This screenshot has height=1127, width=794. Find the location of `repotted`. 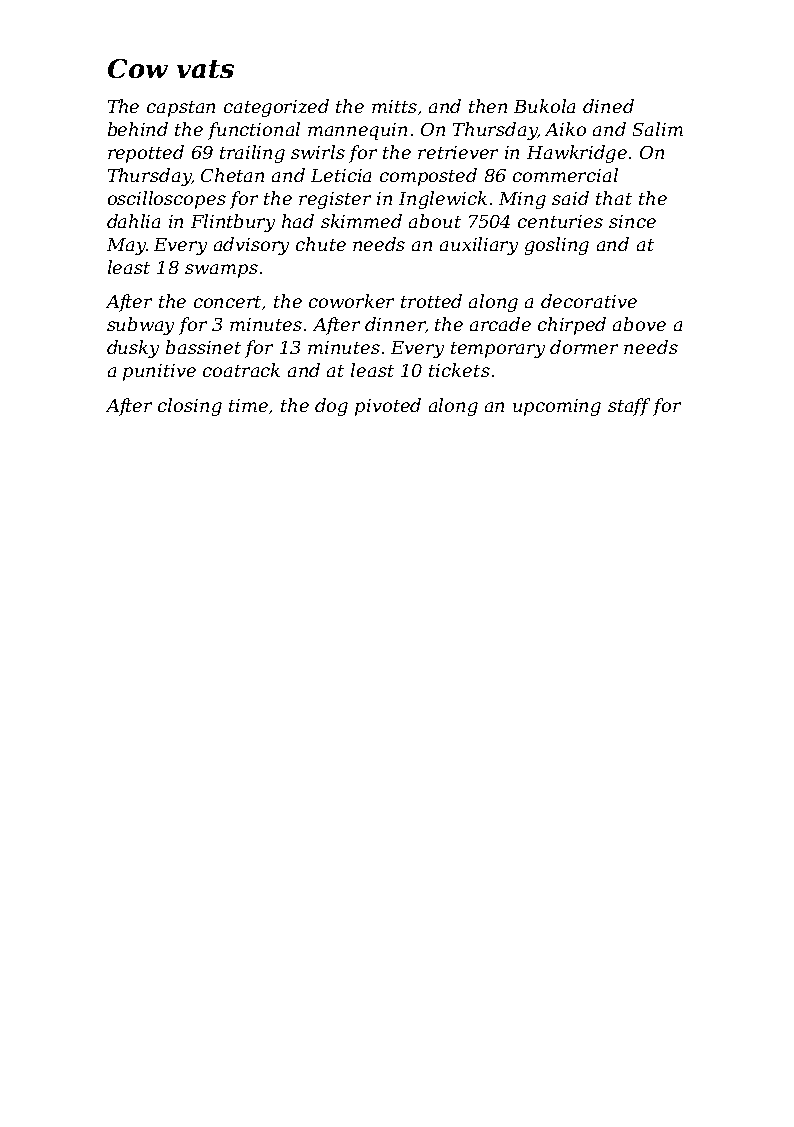

repotted is located at coordinates (146, 154).
